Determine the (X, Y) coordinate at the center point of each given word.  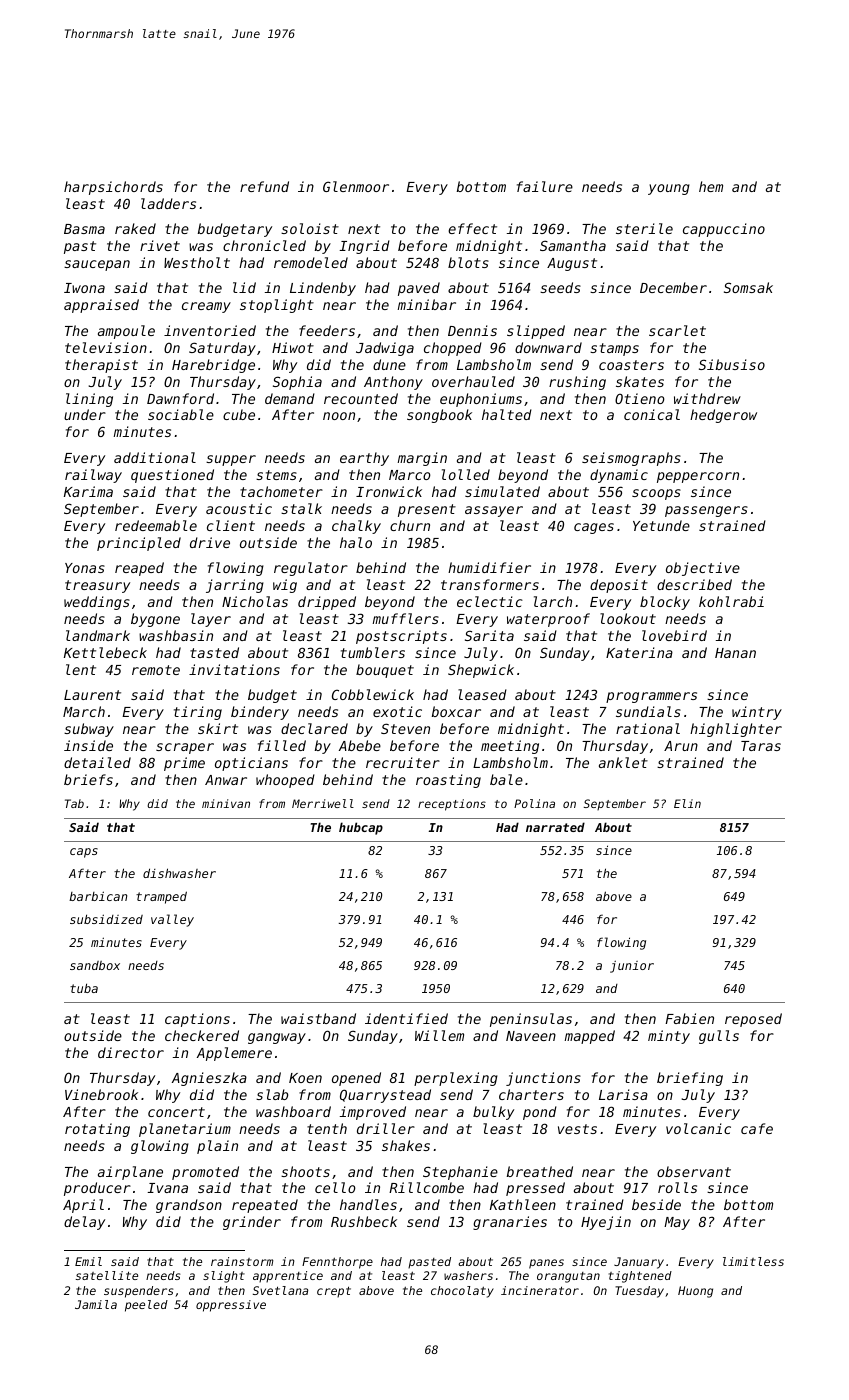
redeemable (156, 525)
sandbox (95, 965)
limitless (753, 1261)
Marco (410, 475)
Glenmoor (356, 186)
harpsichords (113, 188)
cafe (757, 1128)
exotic (397, 711)
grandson (189, 1206)
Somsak (748, 287)
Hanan (735, 653)
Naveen (531, 1036)
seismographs (631, 459)
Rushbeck (364, 1221)
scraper (185, 748)
